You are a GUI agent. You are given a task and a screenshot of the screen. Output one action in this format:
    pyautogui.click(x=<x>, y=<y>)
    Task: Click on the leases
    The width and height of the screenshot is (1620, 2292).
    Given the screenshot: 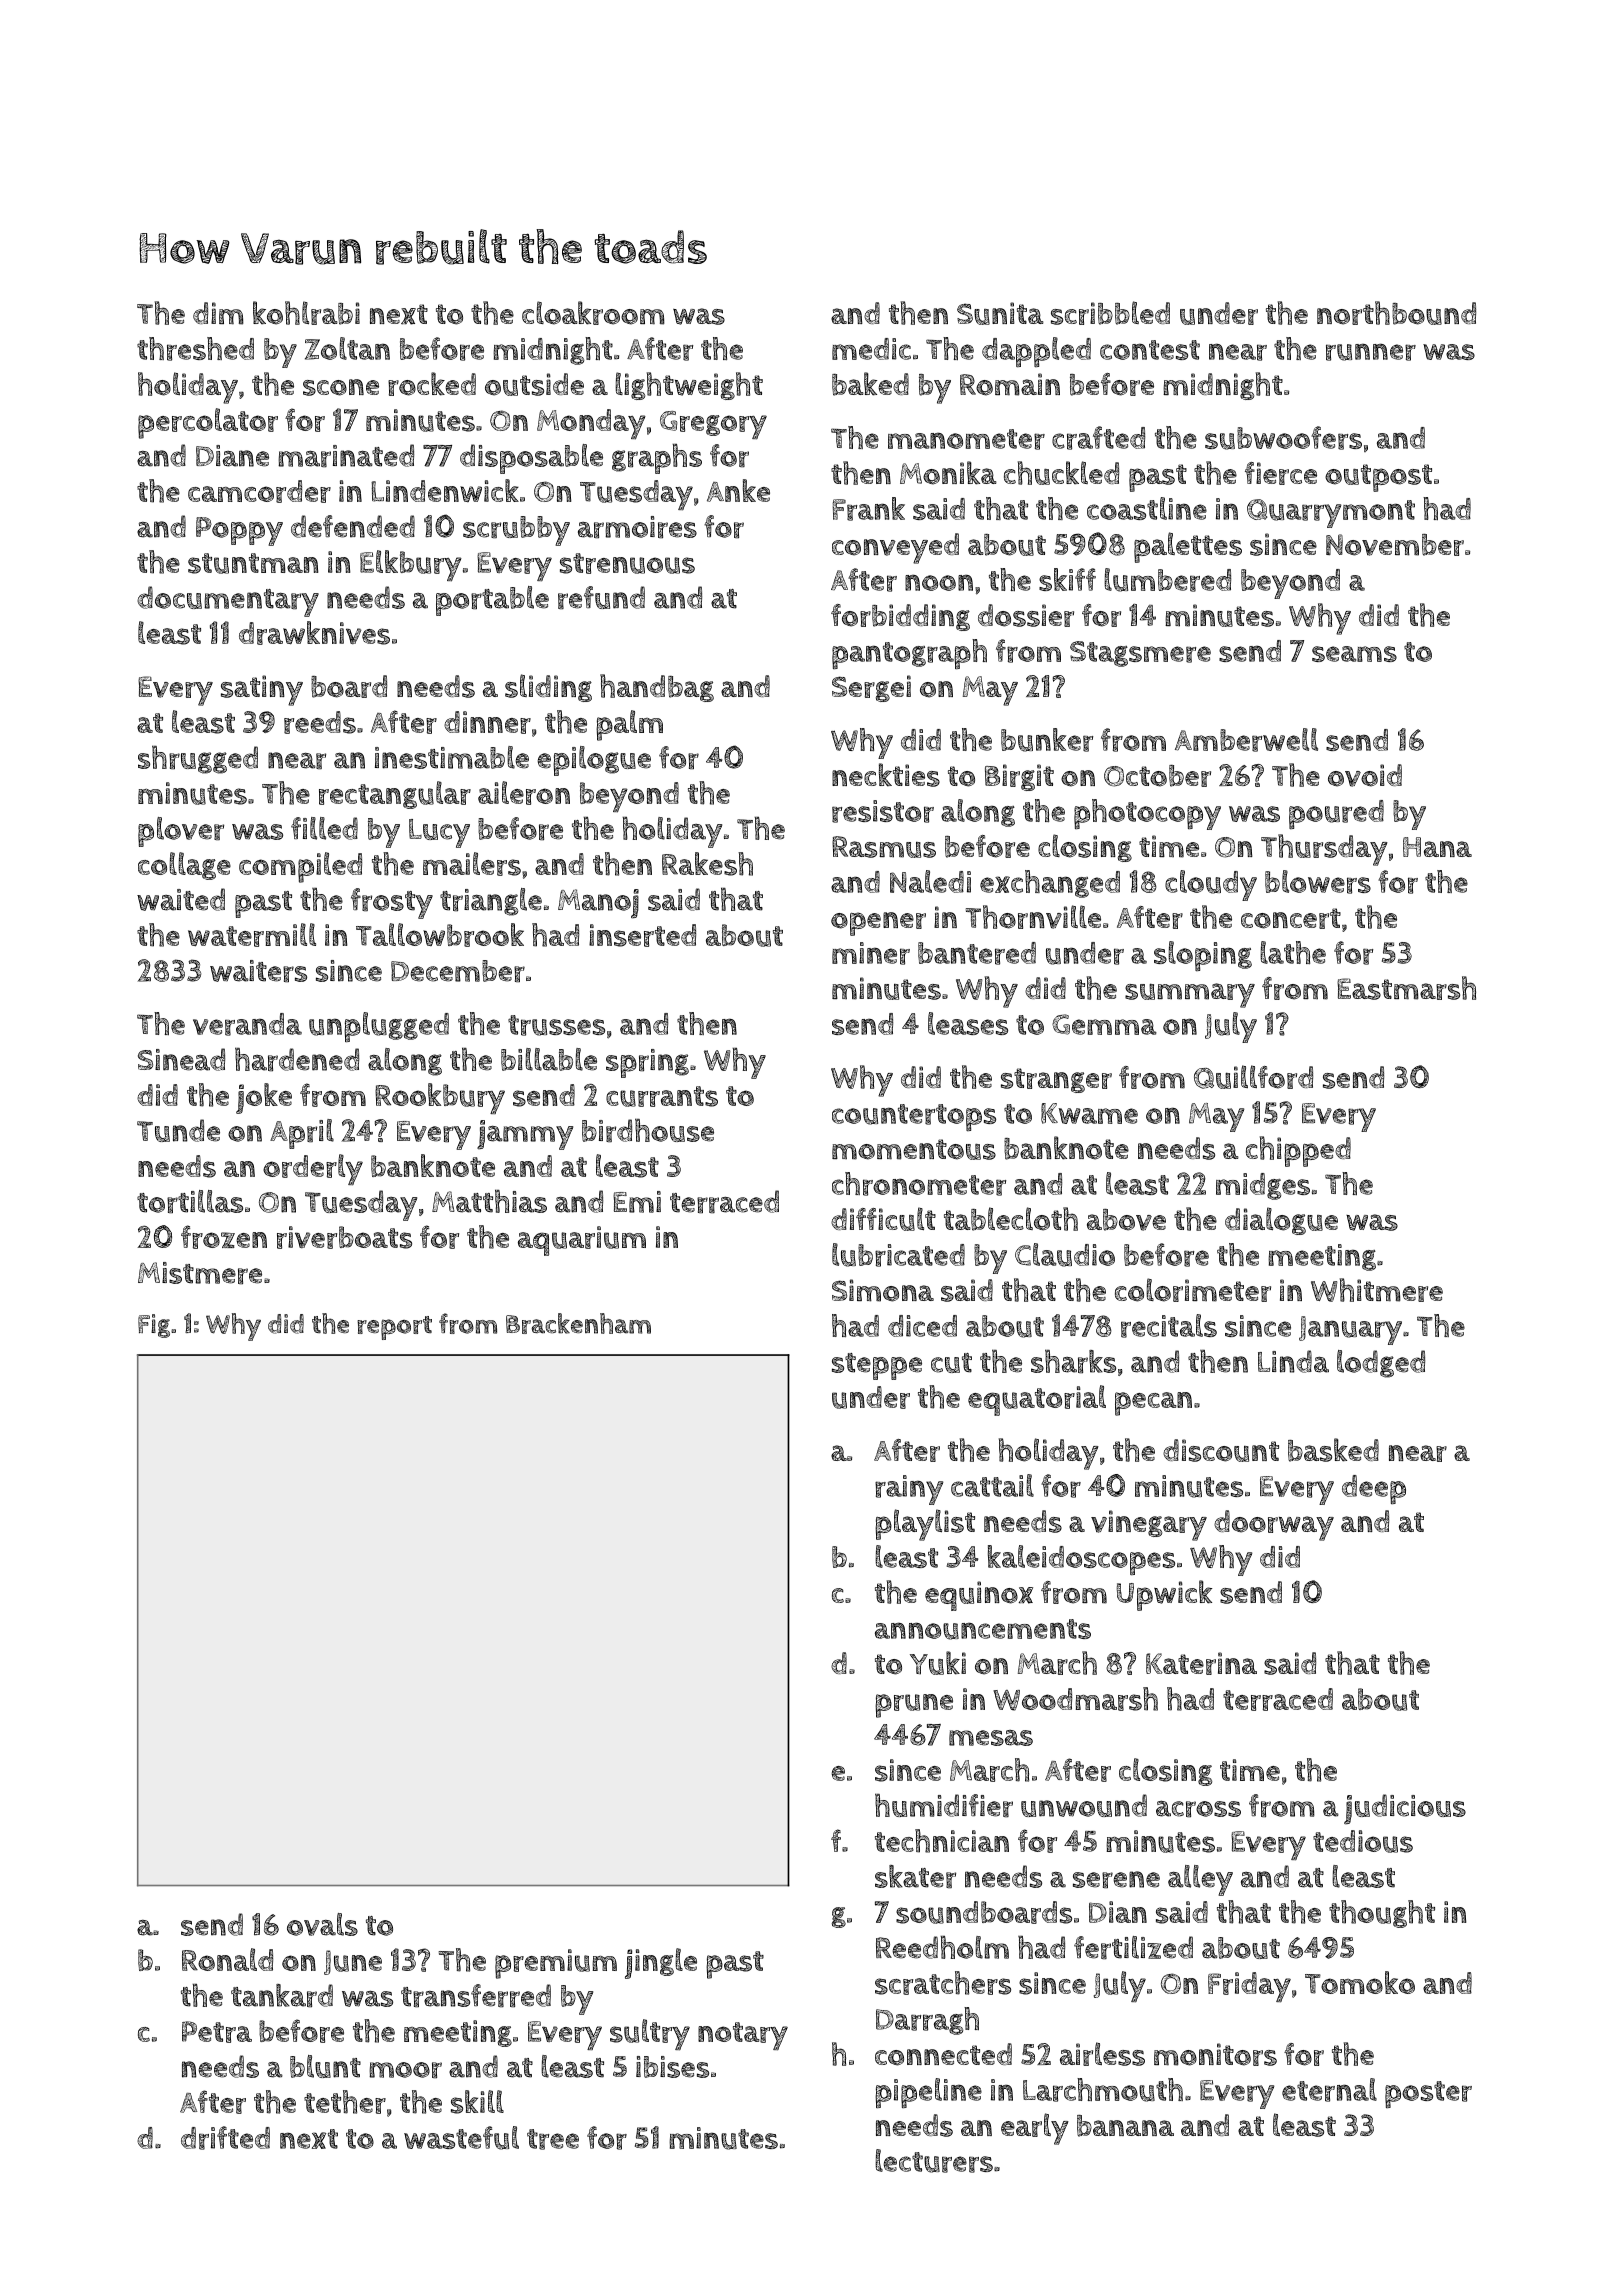 What is the action you would take?
    pyautogui.click(x=968, y=1023)
